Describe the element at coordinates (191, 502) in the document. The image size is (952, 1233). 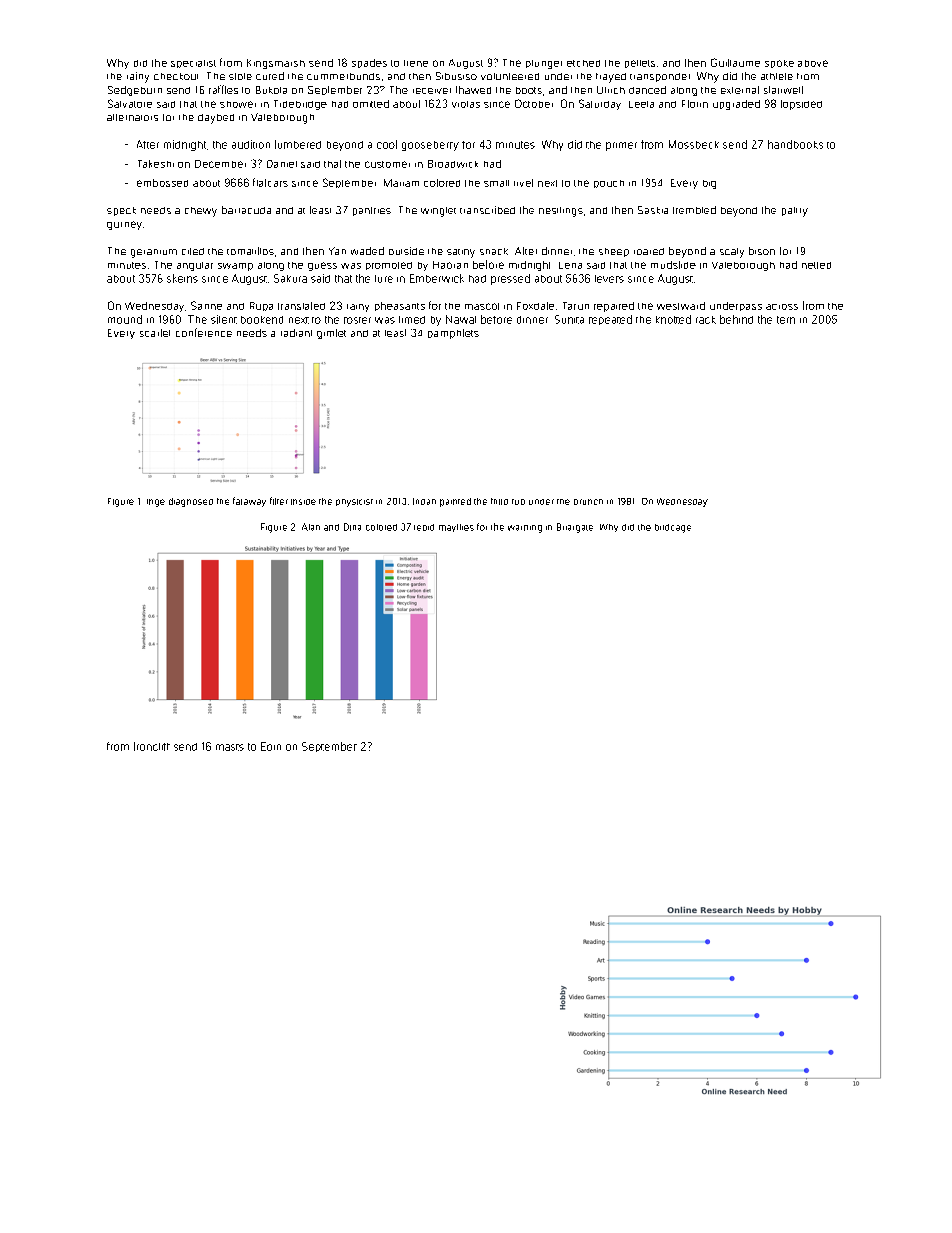
I see `diagnosed` at that location.
